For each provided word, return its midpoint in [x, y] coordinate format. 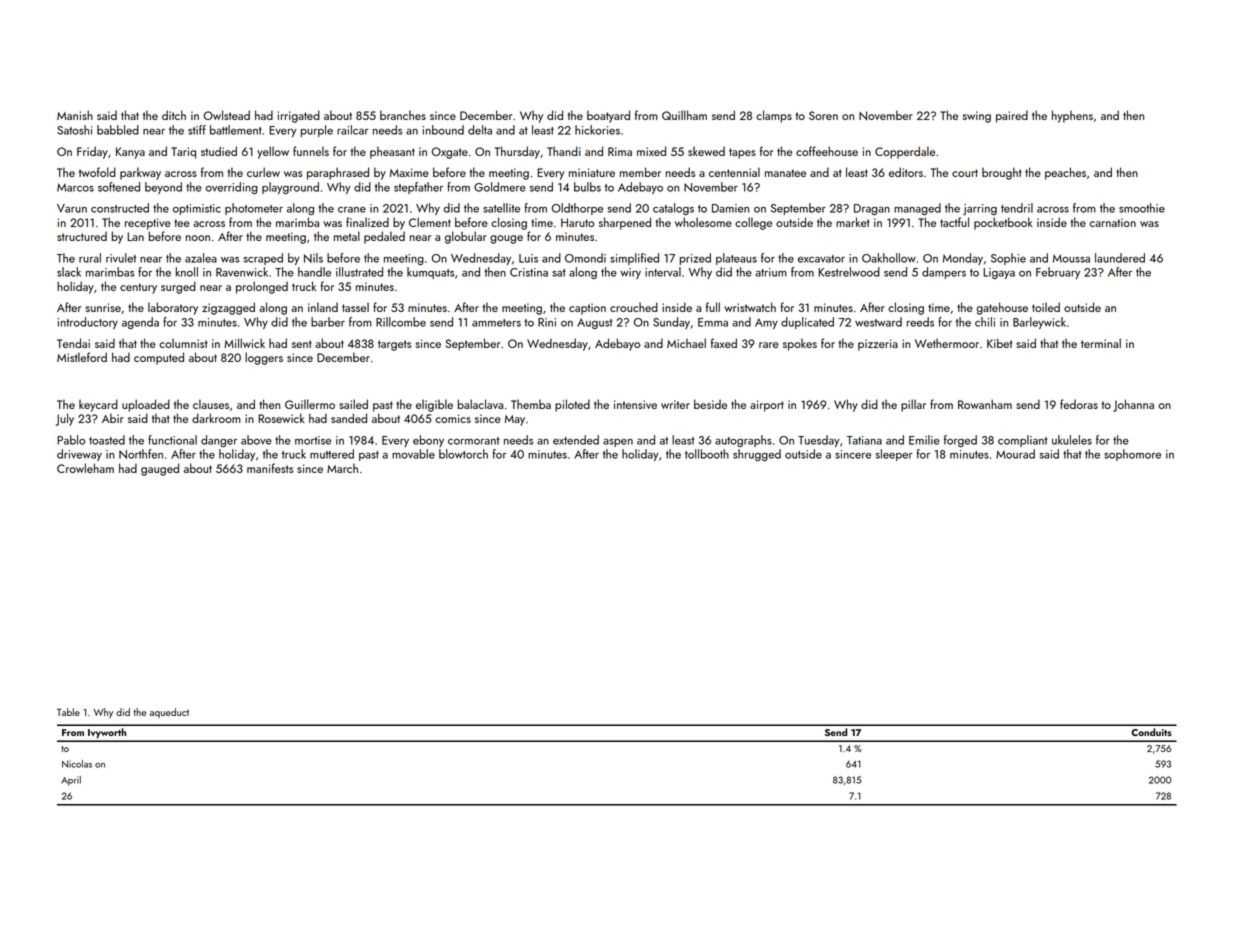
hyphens [1072, 116]
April [71, 781]
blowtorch [463, 454]
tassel [355, 307]
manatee [785, 173]
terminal [1101, 343]
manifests [270, 468]
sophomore [1132, 455]
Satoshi [74, 130]
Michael [686, 343]
